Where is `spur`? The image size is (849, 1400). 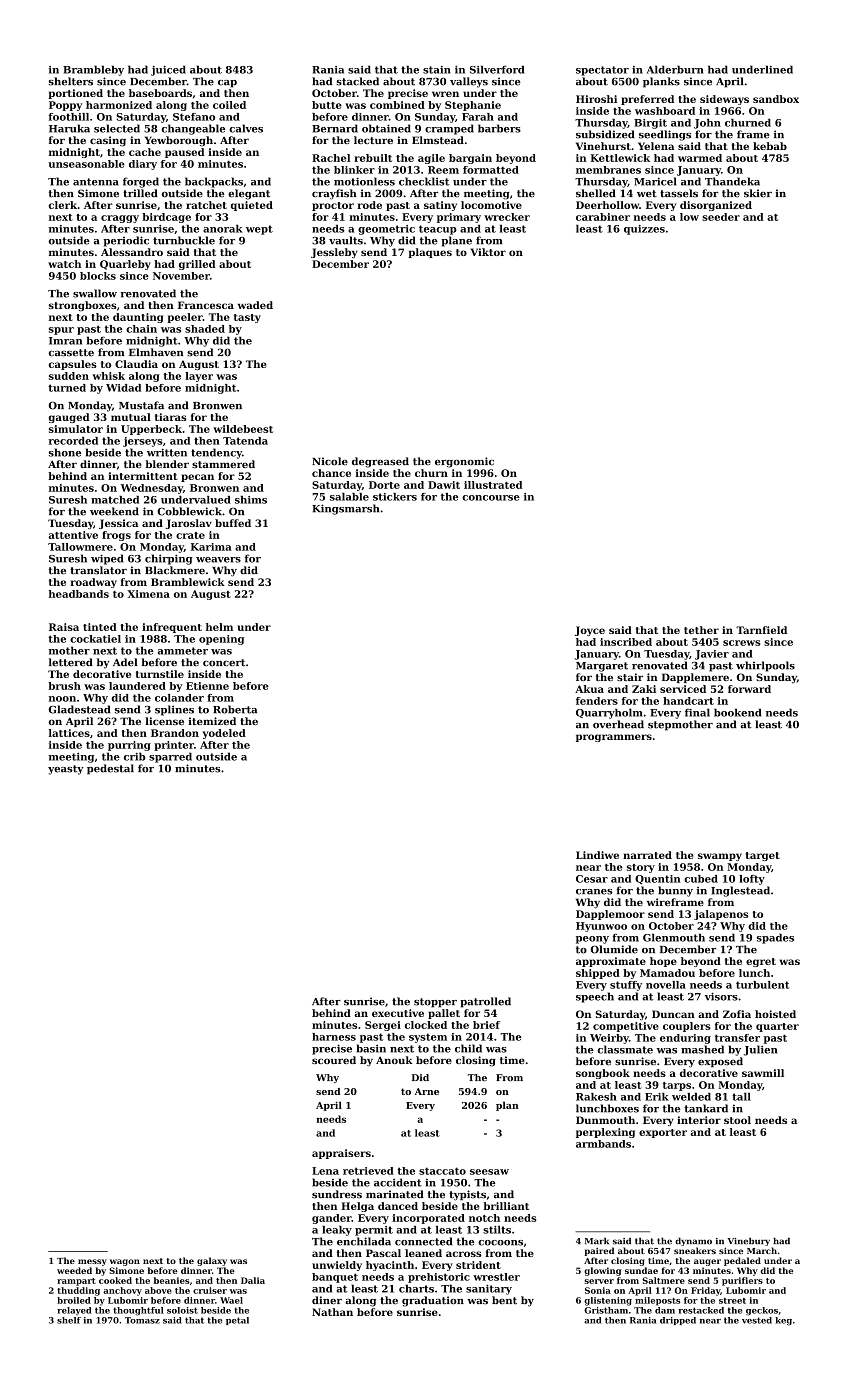
spur is located at coordinates (61, 331).
